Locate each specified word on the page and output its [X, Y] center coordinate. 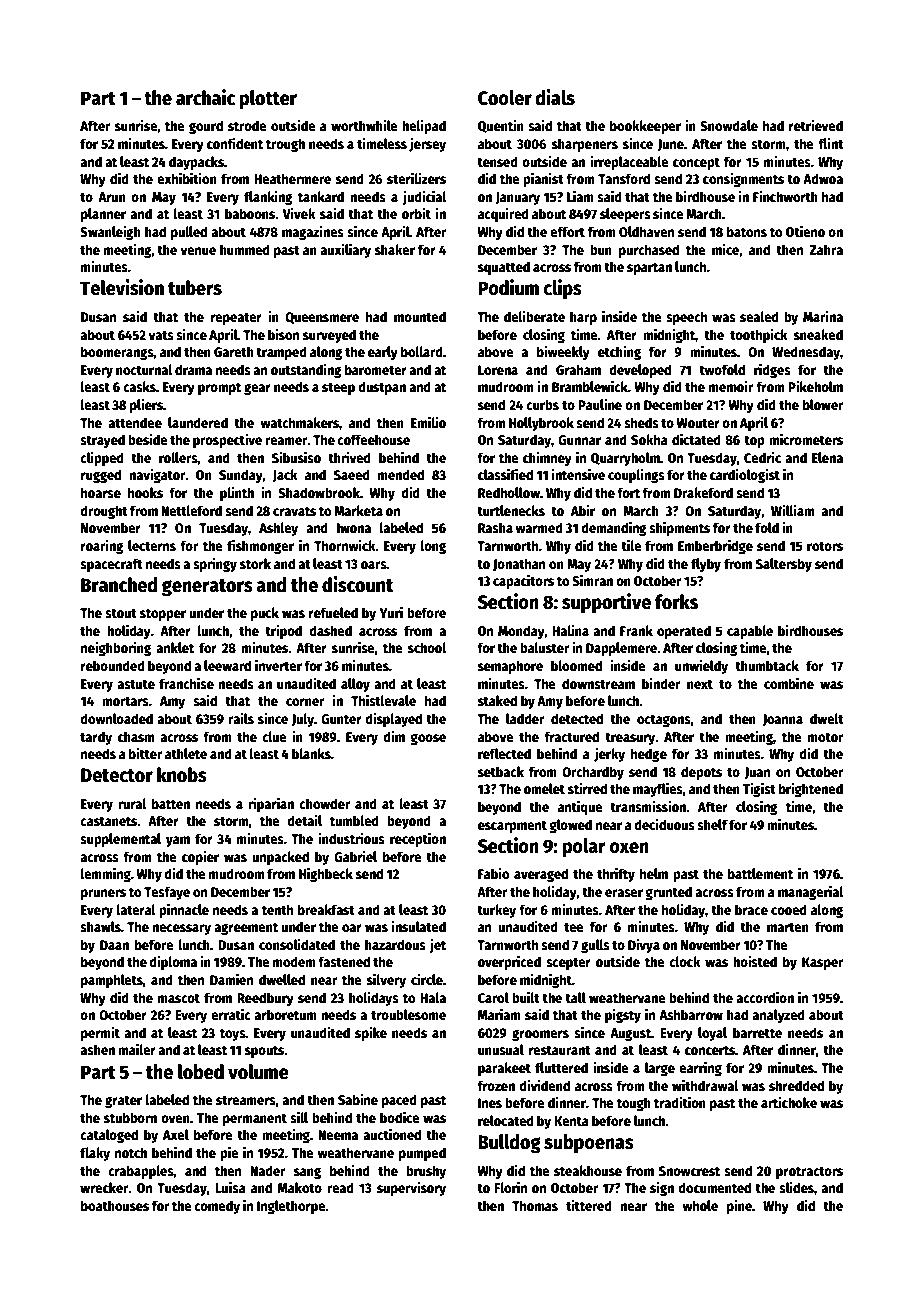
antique [580, 807]
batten [171, 803]
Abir [583, 510]
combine [789, 683]
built [526, 997]
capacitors [523, 581]
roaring [102, 546]
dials [555, 97]
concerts [710, 1050]
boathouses [115, 1205]
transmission [648, 806]
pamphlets [112, 981]
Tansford [624, 178]
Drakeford [703, 492]
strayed [102, 441]
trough [285, 145]
